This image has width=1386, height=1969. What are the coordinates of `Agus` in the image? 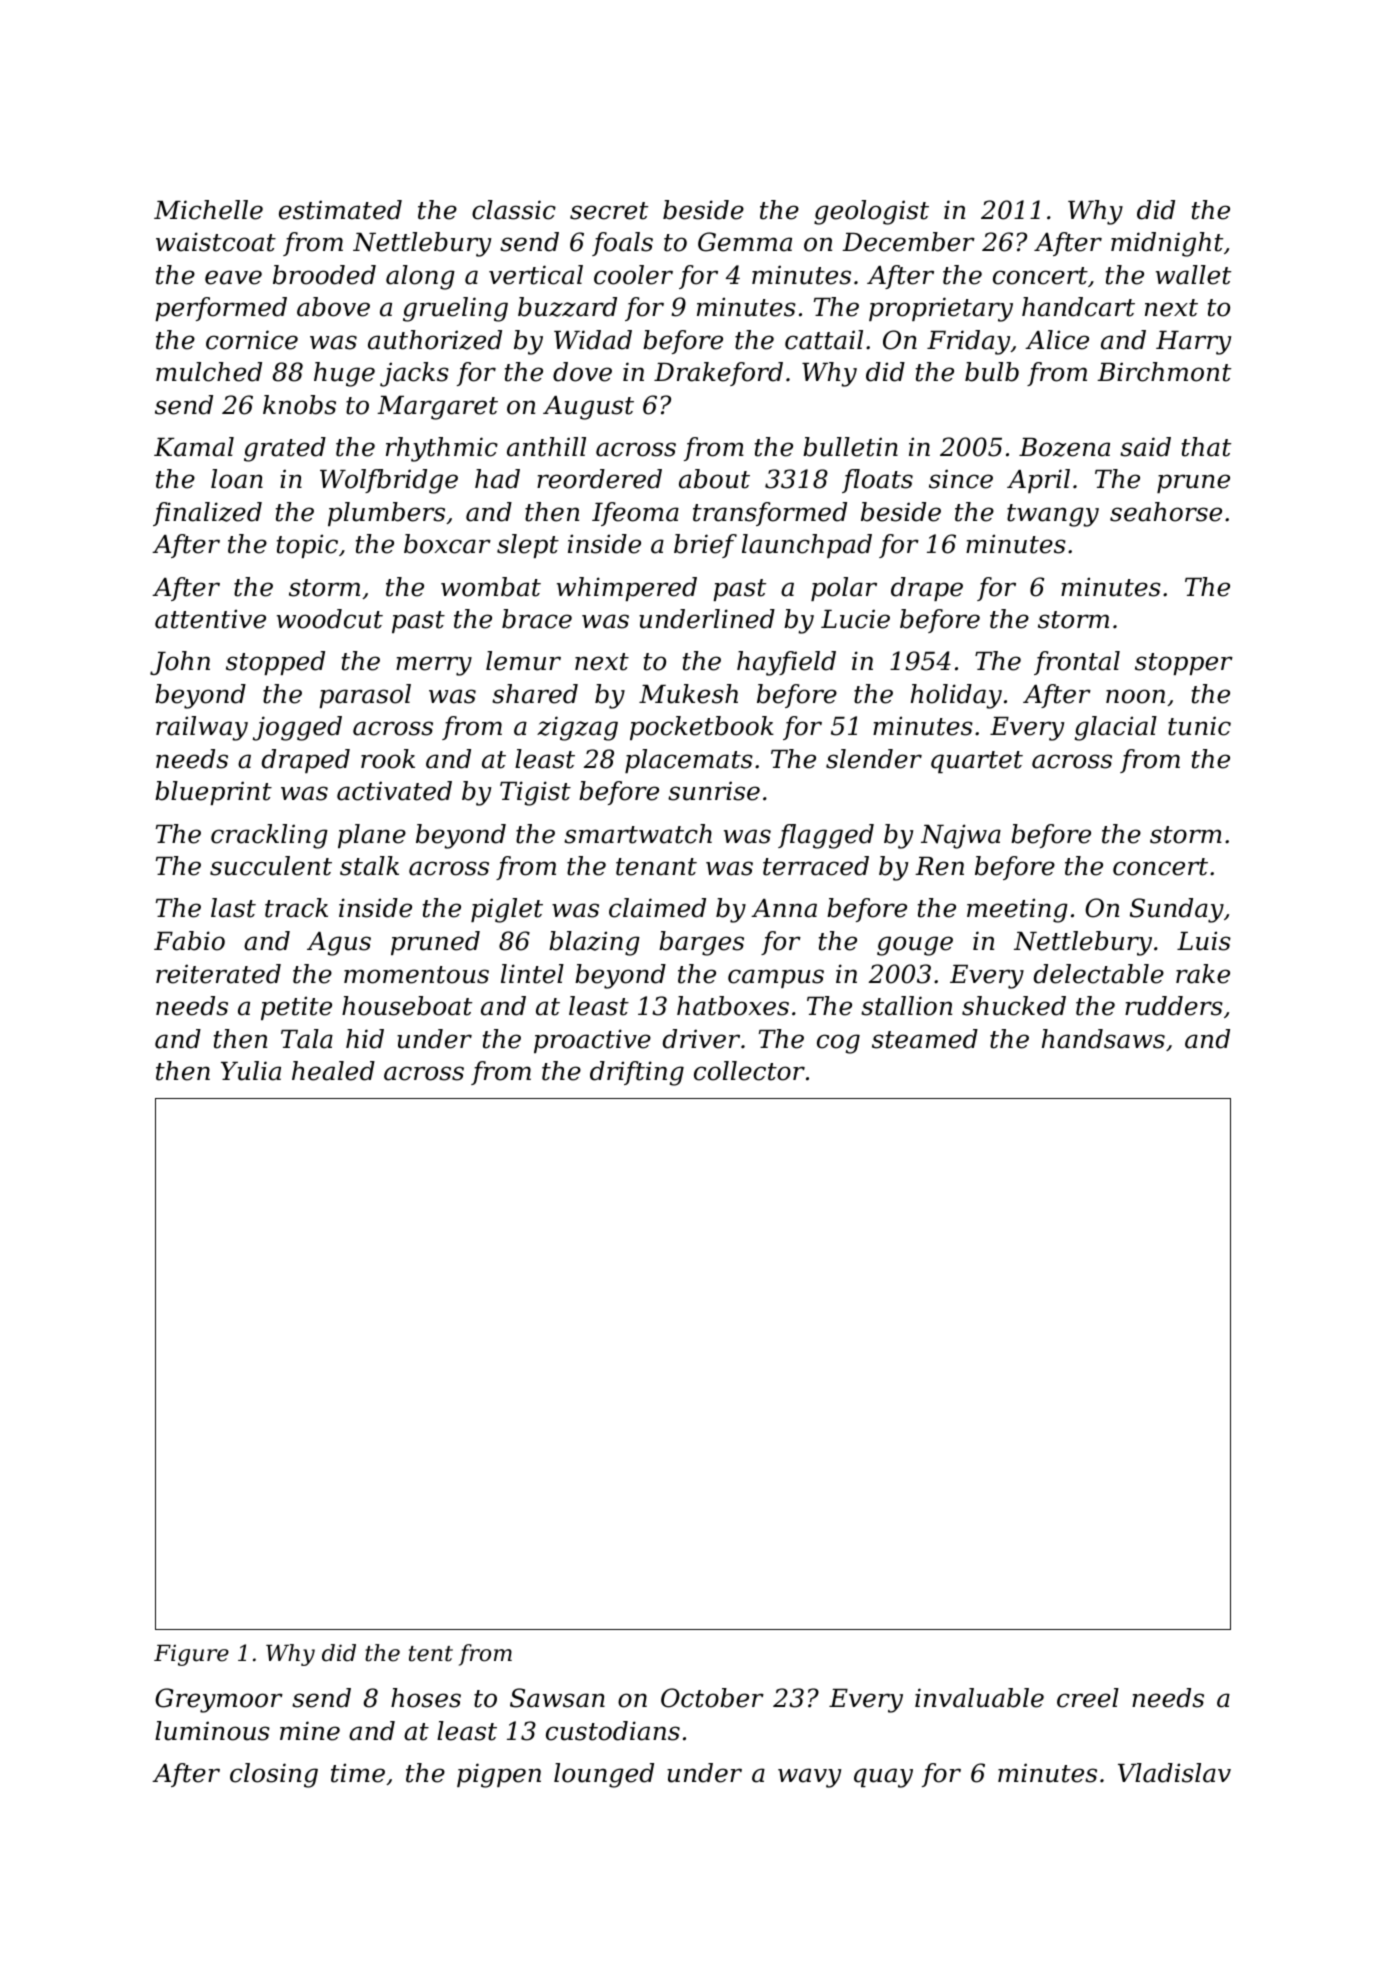 It's located at (339, 944).
